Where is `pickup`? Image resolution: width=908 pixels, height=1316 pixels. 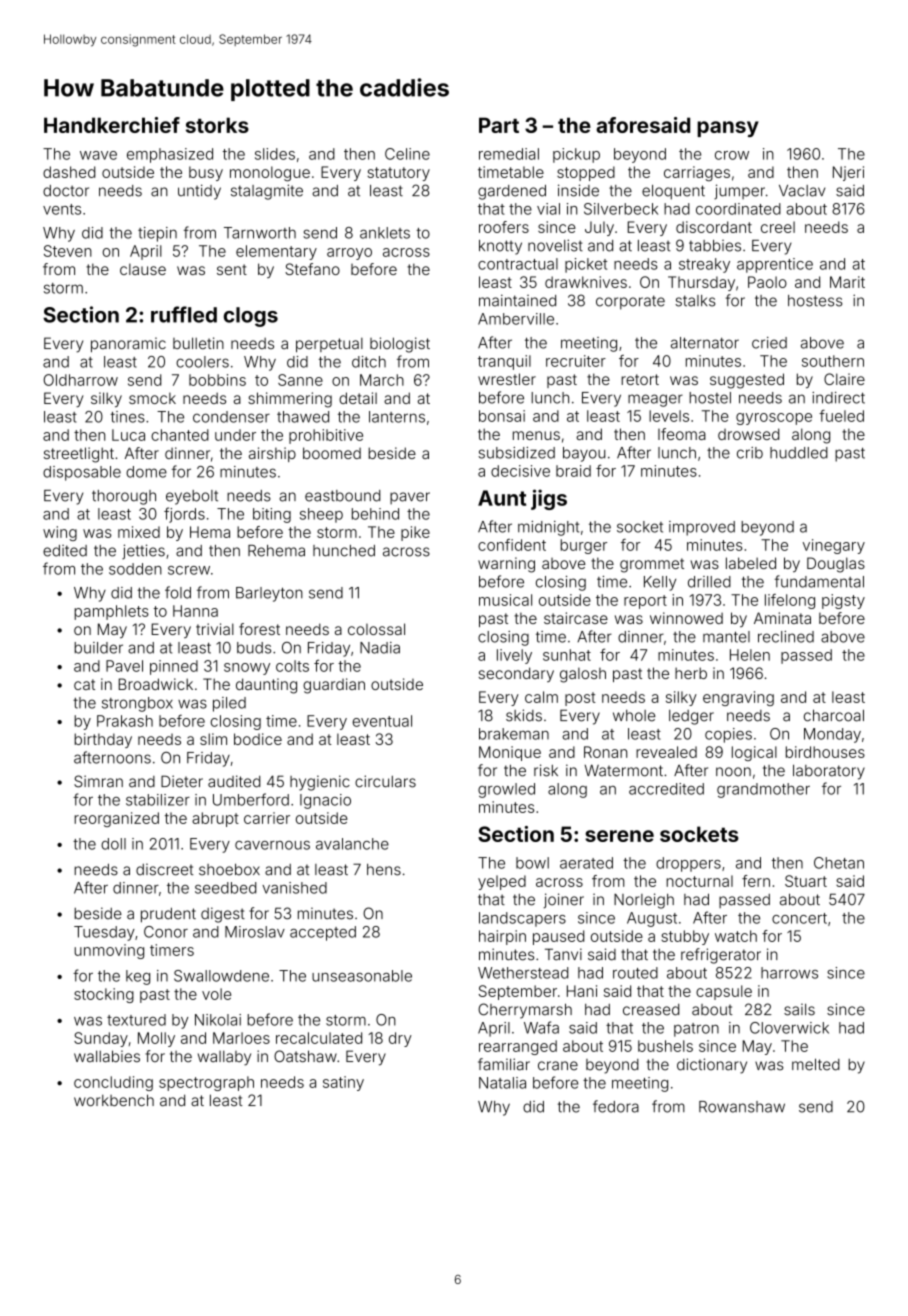
pickup is located at coordinates (576, 155).
